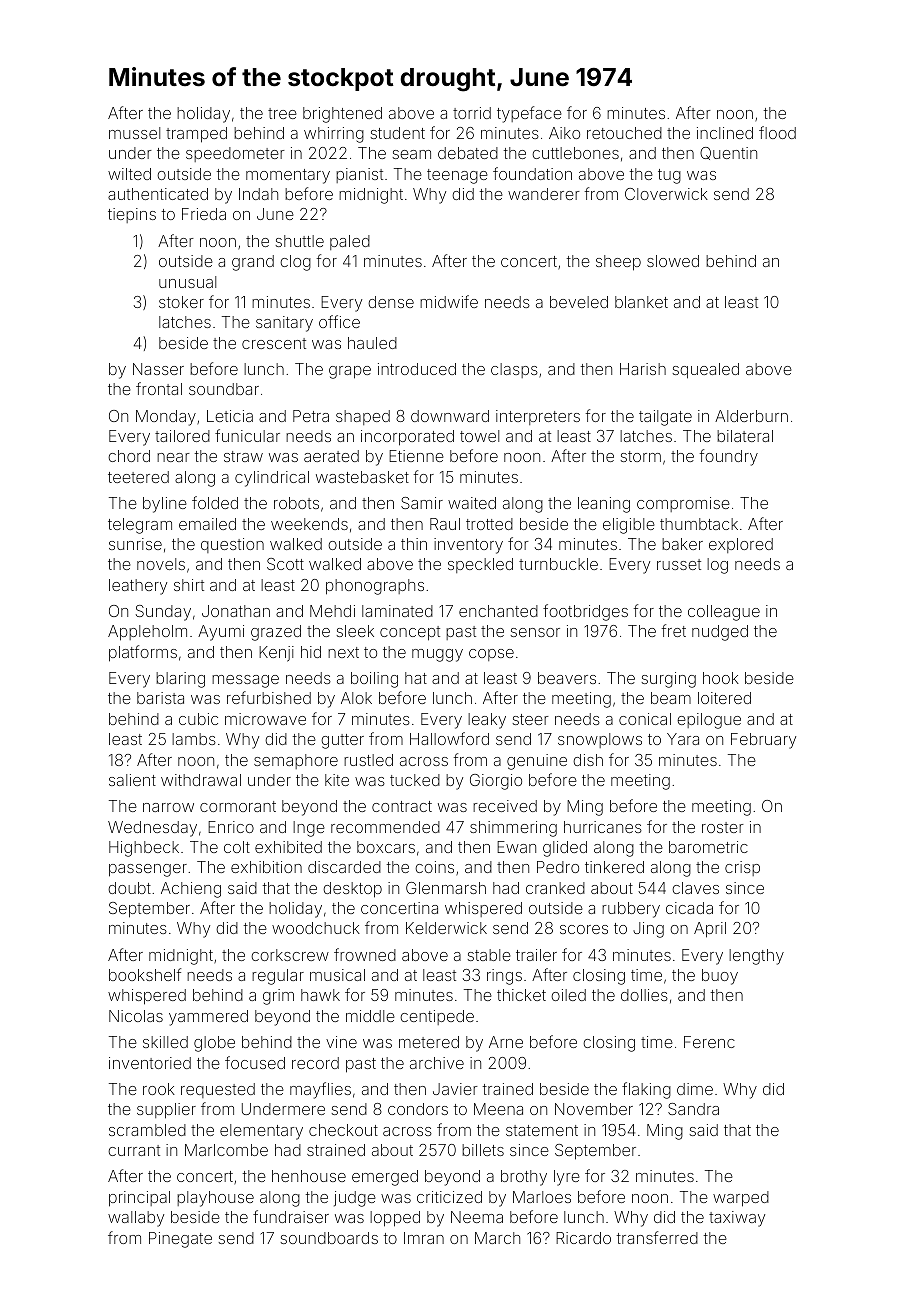  I want to click on mussel, so click(134, 133).
